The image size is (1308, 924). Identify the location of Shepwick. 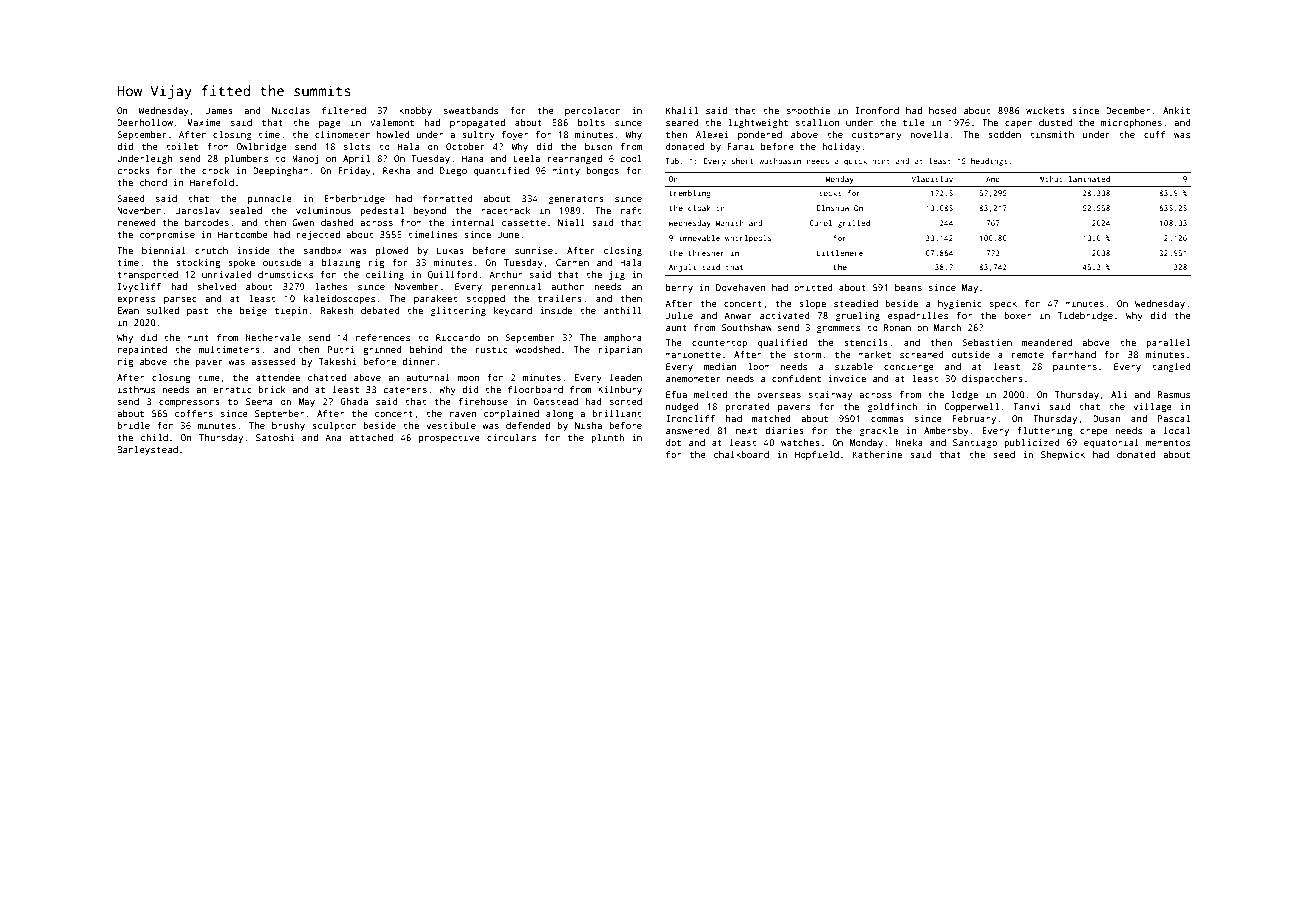
(1063, 455).
